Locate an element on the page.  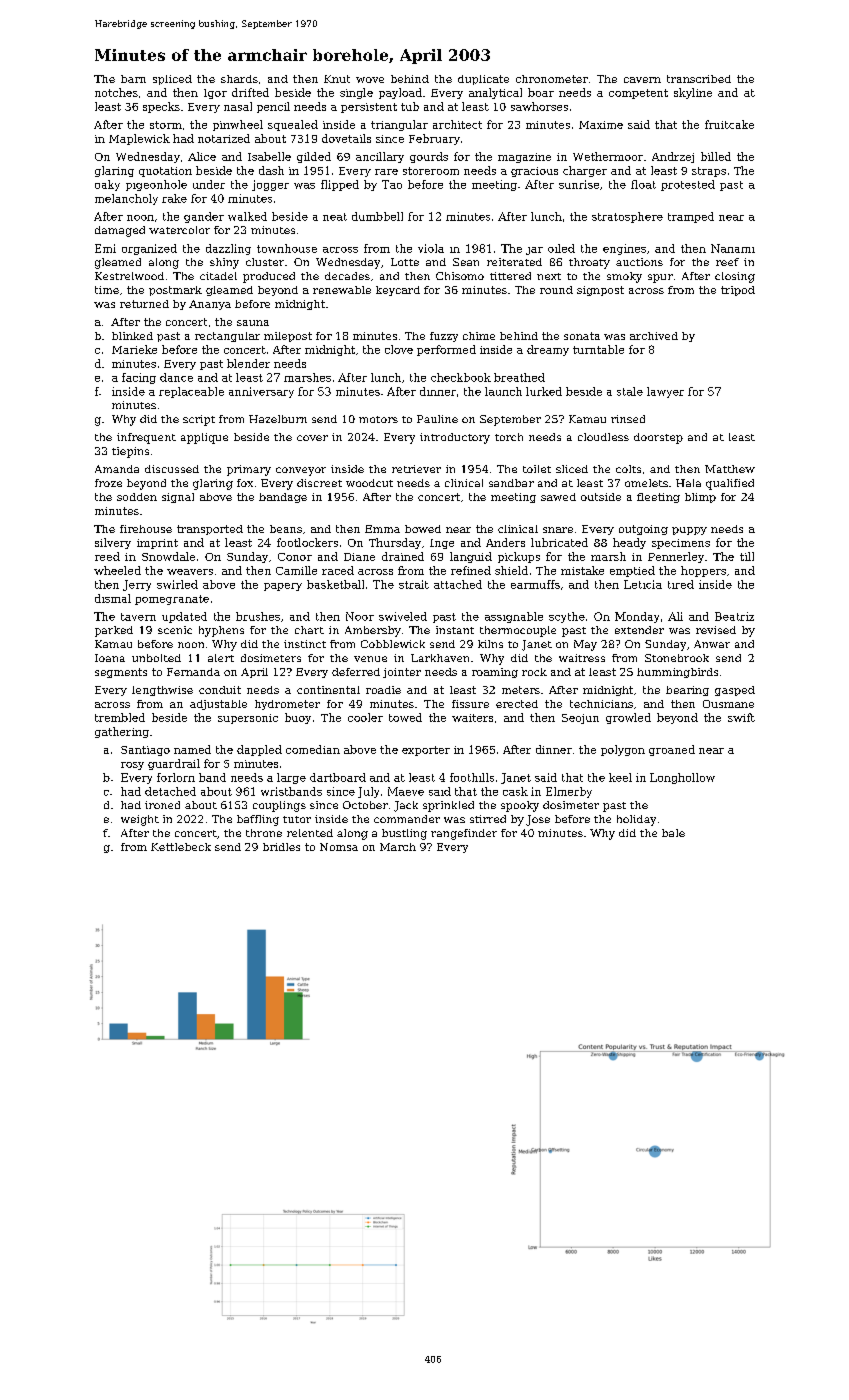
under is located at coordinates (209, 184).
